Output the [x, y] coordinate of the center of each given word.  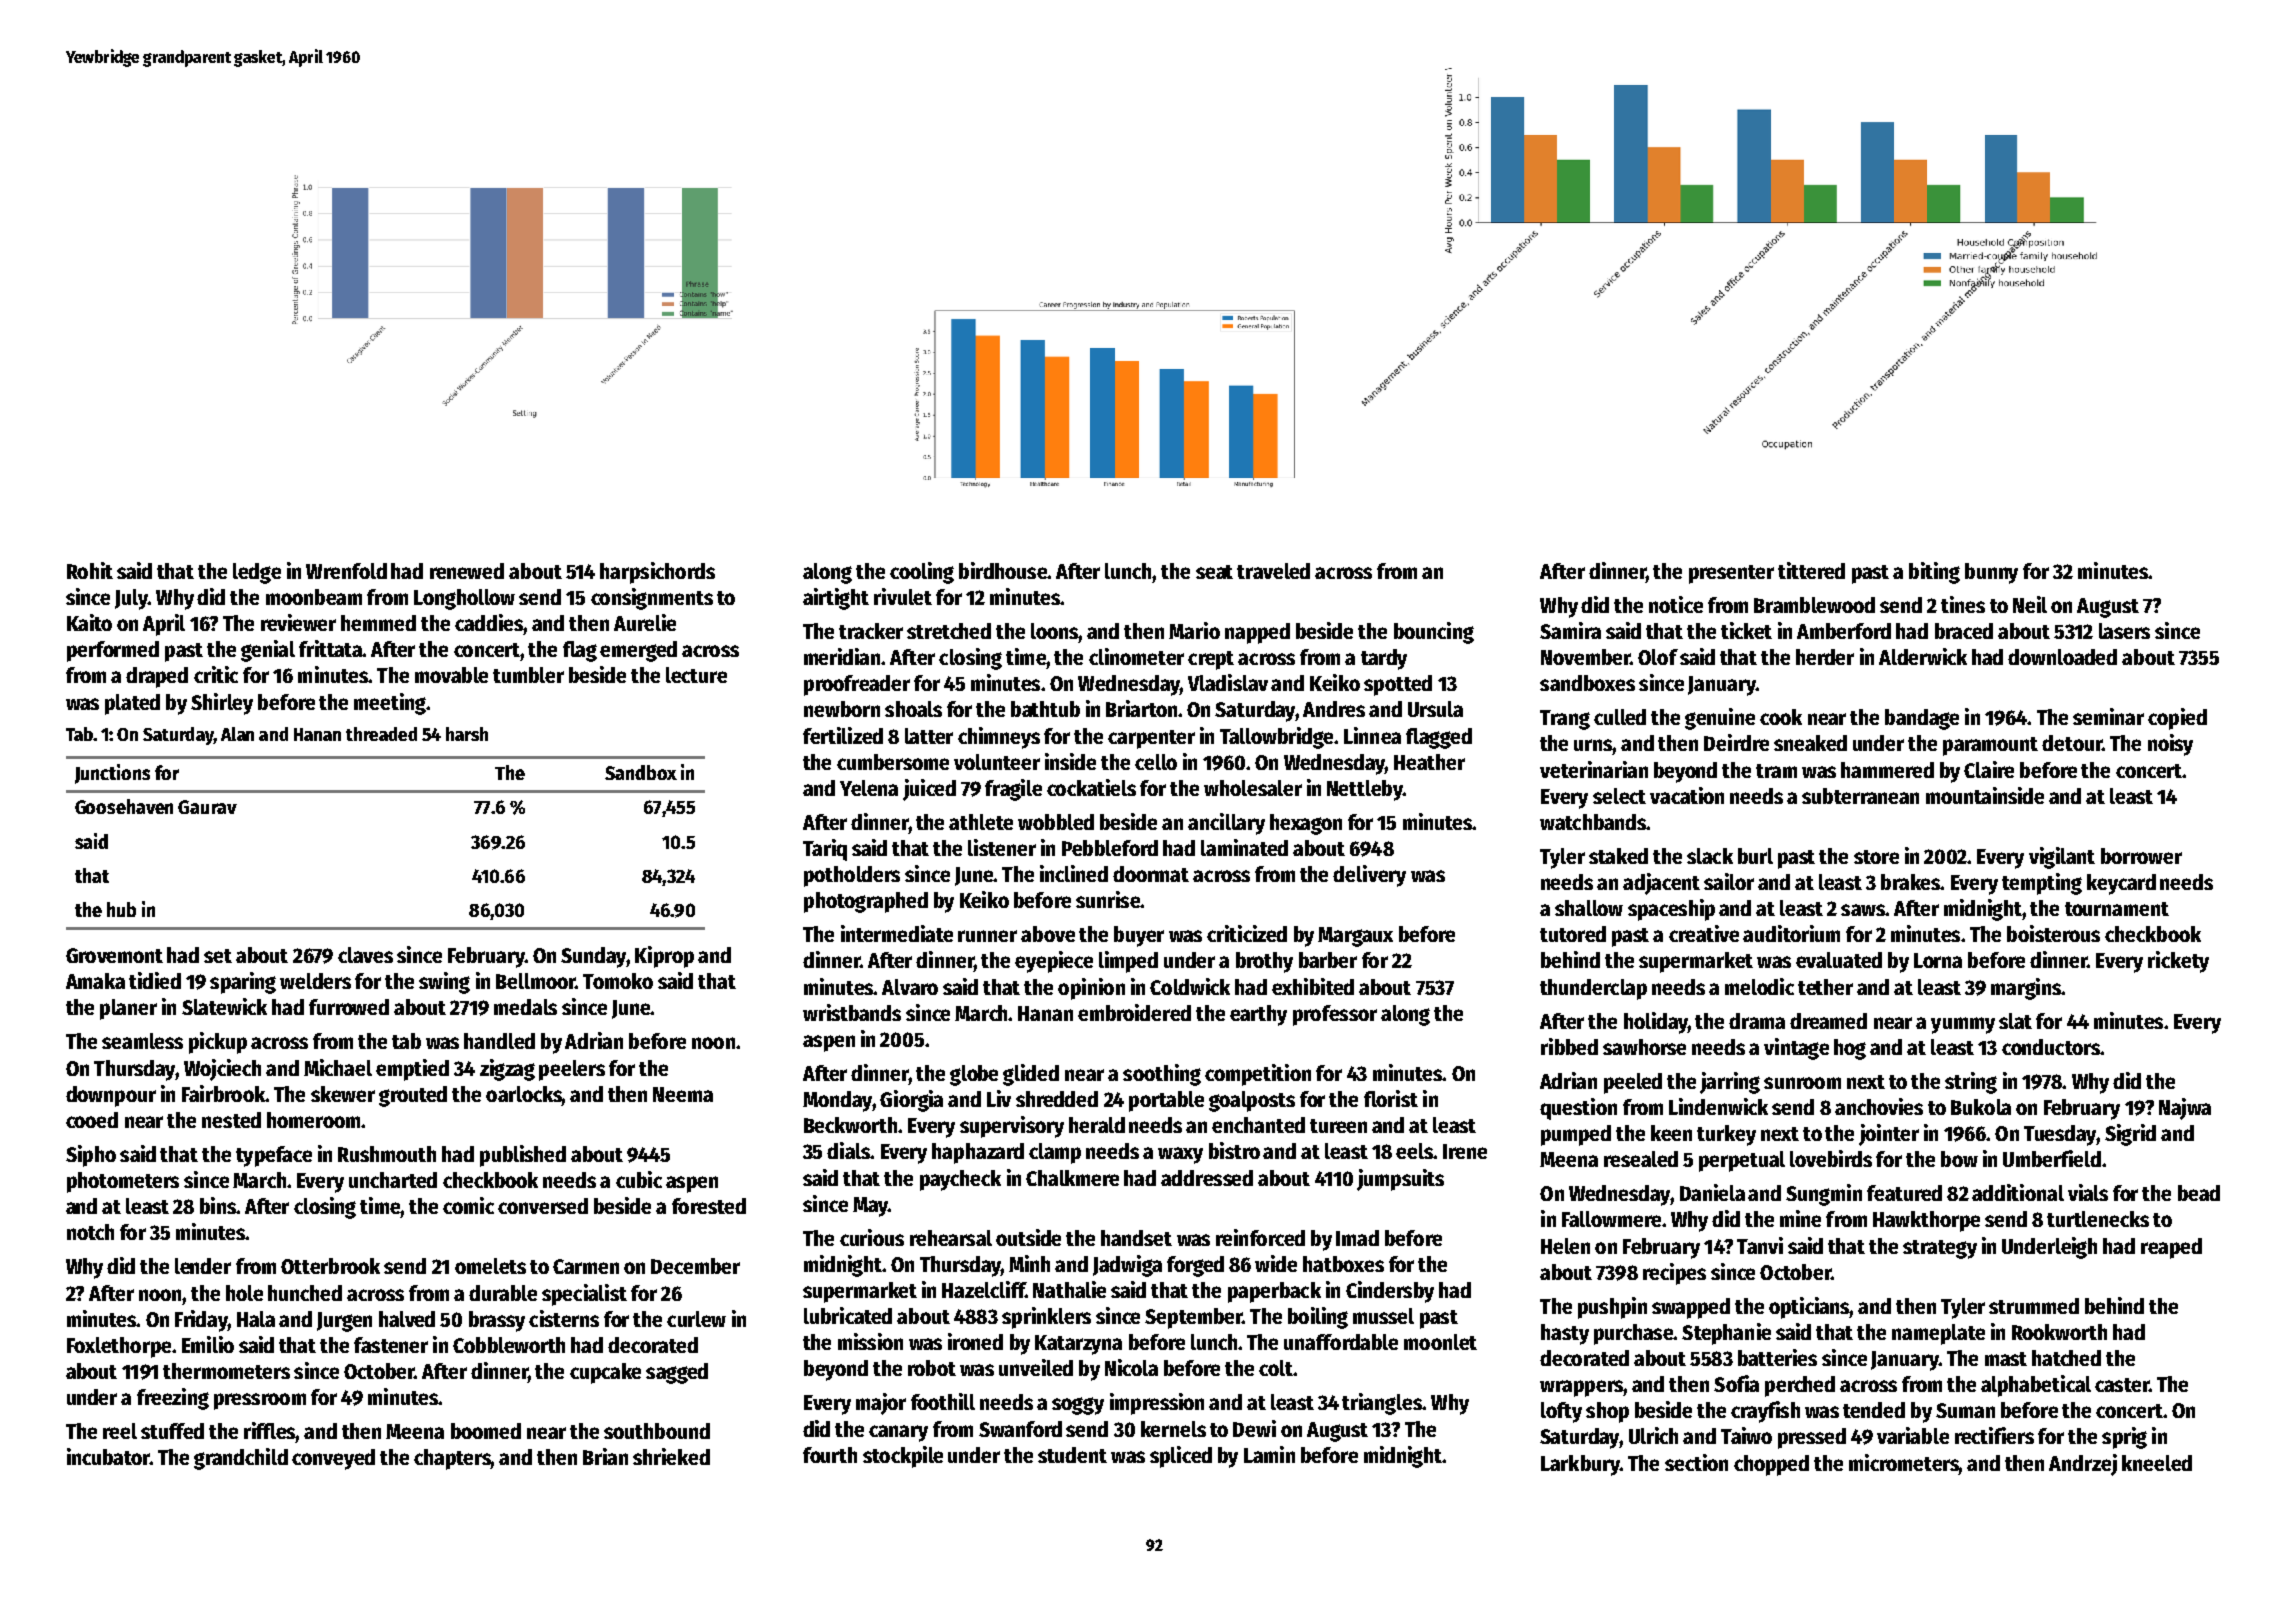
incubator [108, 1456]
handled [499, 1041]
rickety [2178, 962]
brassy [497, 1321]
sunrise [1108, 899]
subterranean [1860, 796]
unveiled [1036, 1367]
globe [974, 1075]
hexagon [1306, 824]
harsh [467, 734]
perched [1800, 1386]
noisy [2170, 745]
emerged [638, 651]
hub [121, 909]
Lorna [1938, 960]
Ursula [1435, 709]
